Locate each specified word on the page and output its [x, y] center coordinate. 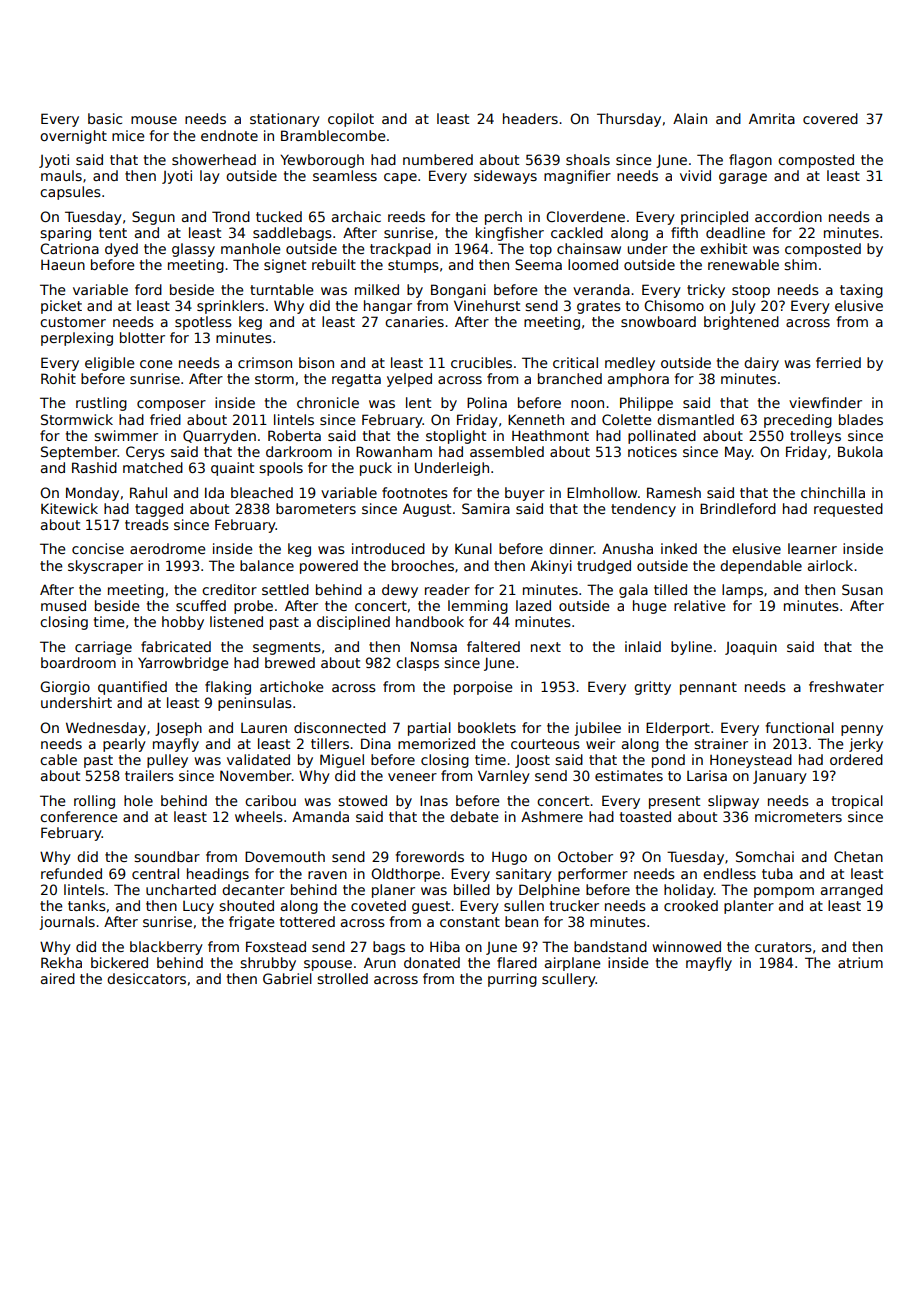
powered [329, 567]
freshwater [846, 686]
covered [830, 118]
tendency [643, 510]
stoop [751, 291]
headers [530, 118]
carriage [103, 648]
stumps [413, 266]
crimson [265, 362]
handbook [430, 621]
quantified [132, 688]
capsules [70, 193]
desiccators [146, 978]
